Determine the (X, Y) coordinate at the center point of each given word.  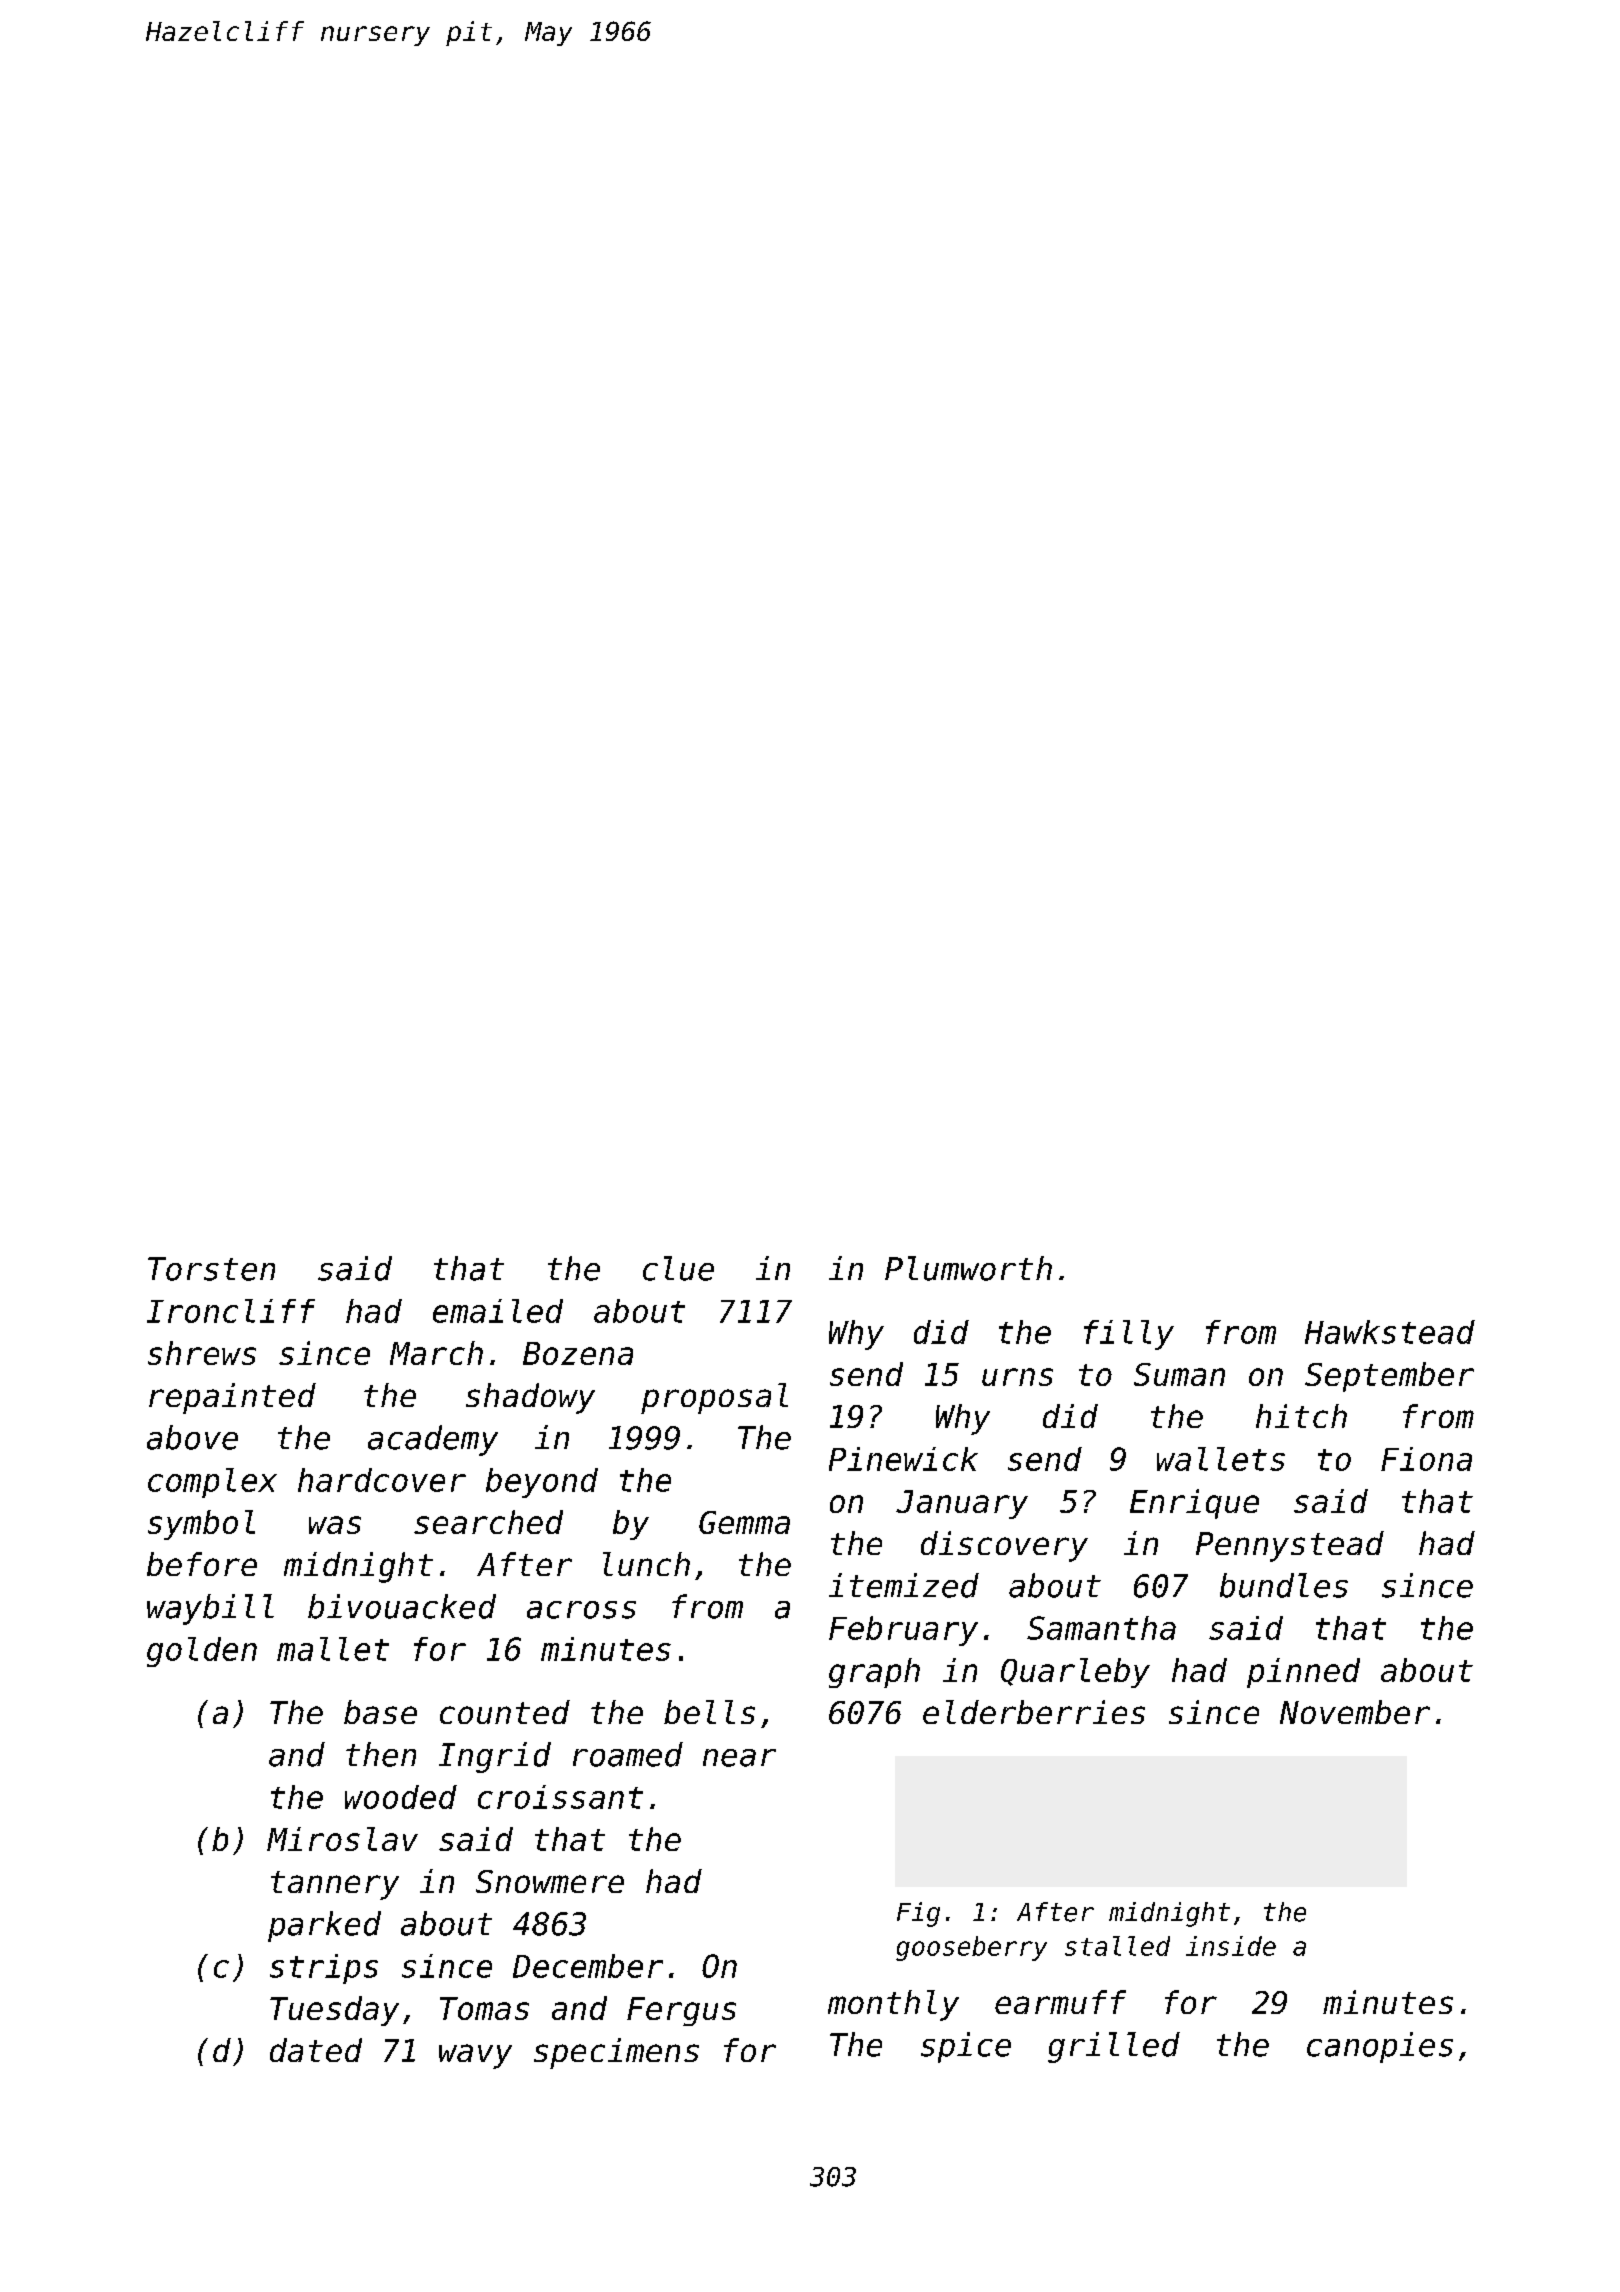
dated (316, 2050)
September (1389, 1377)
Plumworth (968, 1268)
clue (678, 1268)
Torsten (211, 1269)
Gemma (744, 1522)
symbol (201, 1525)
